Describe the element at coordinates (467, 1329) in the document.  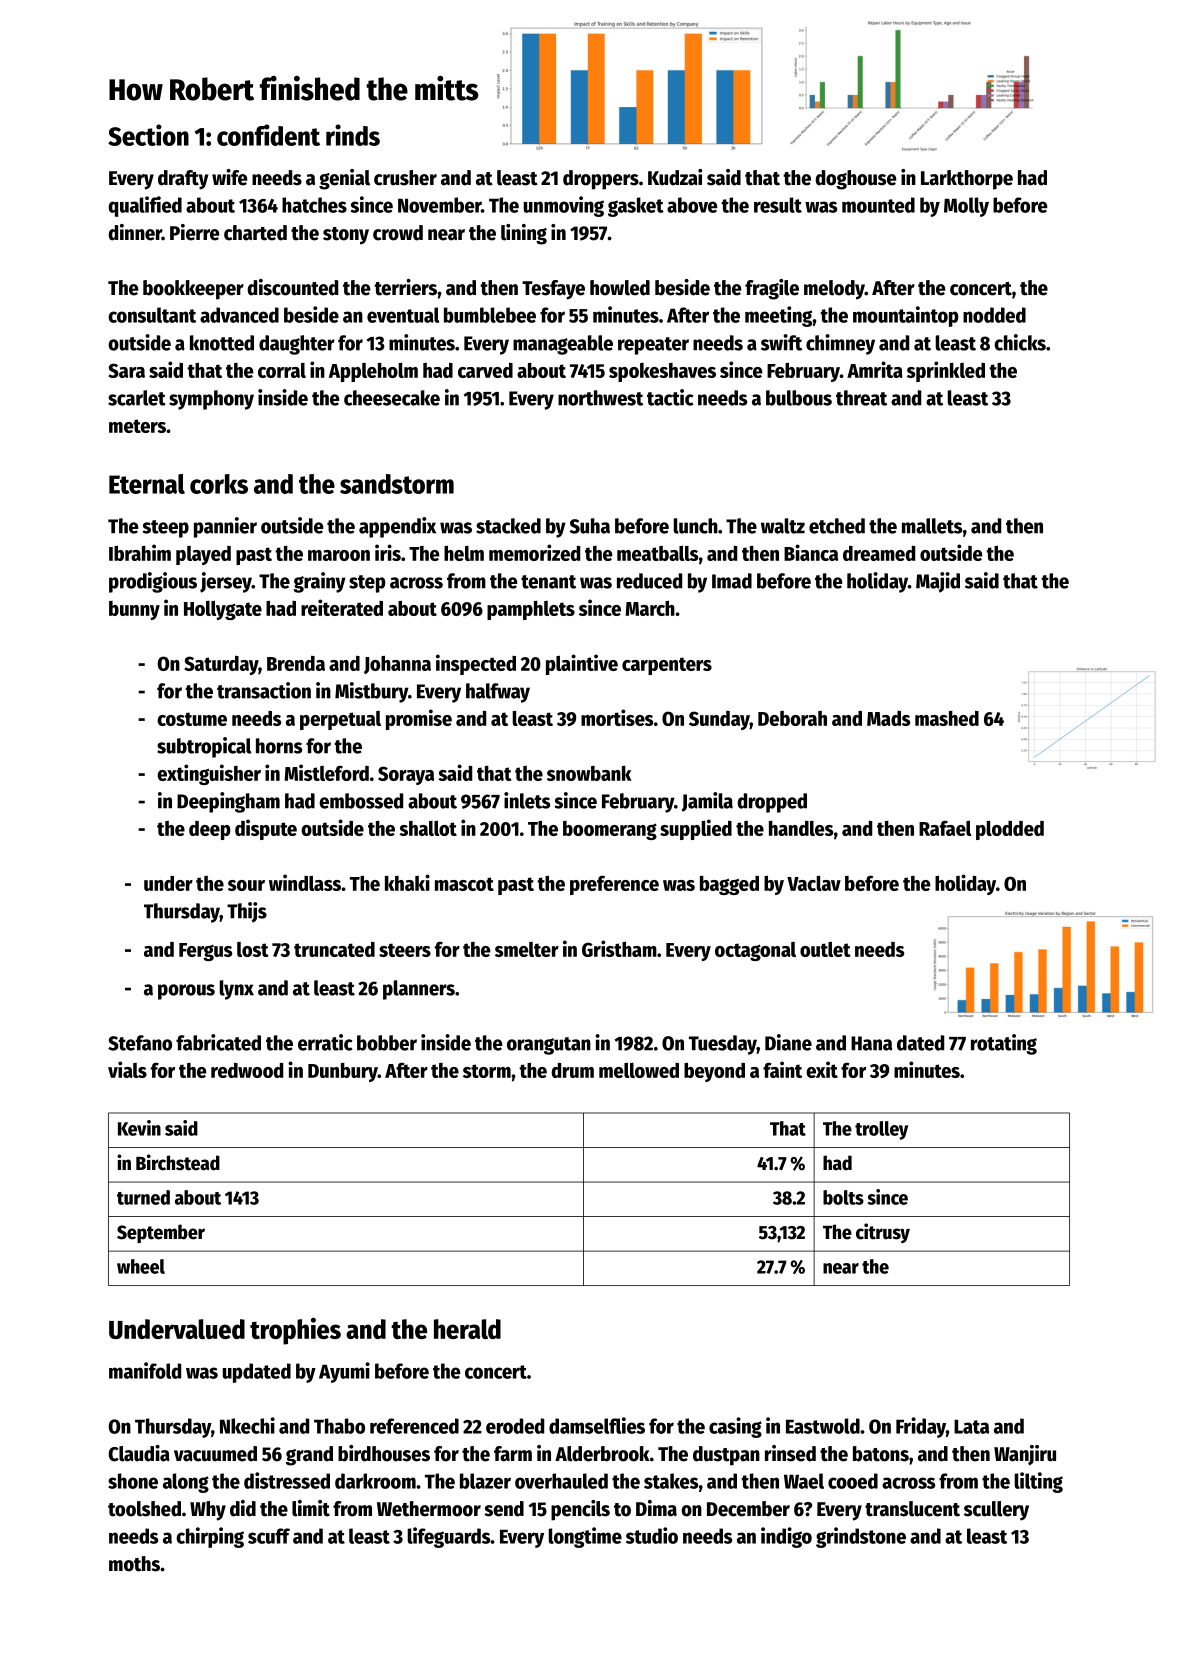
I see `herald` at that location.
